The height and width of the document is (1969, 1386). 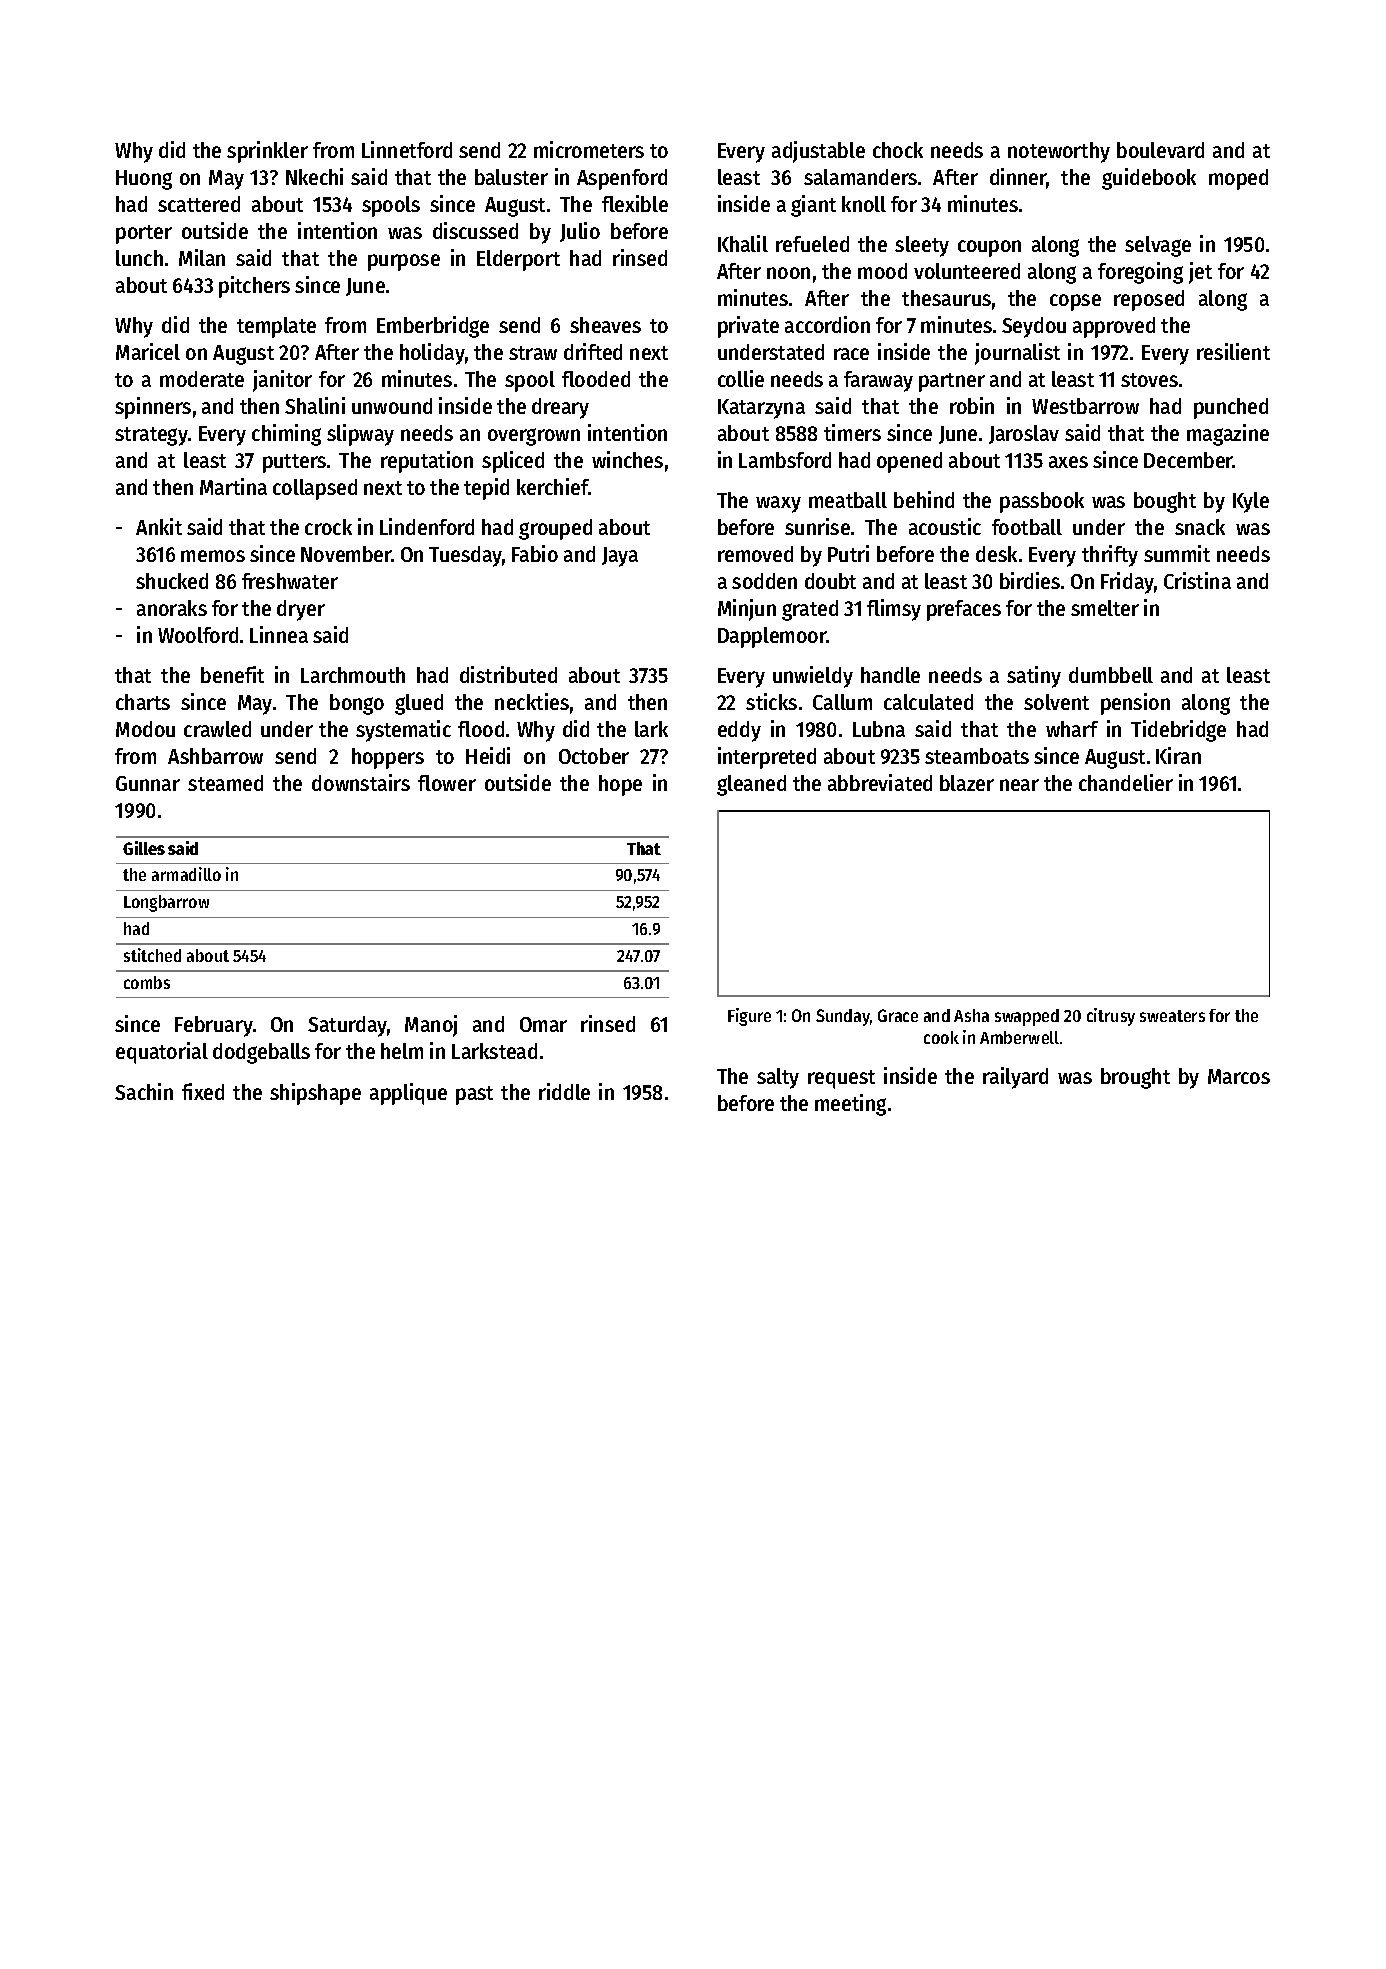 What do you see at coordinates (1059, 152) in the document?
I see `noteworthy` at bounding box center [1059, 152].
